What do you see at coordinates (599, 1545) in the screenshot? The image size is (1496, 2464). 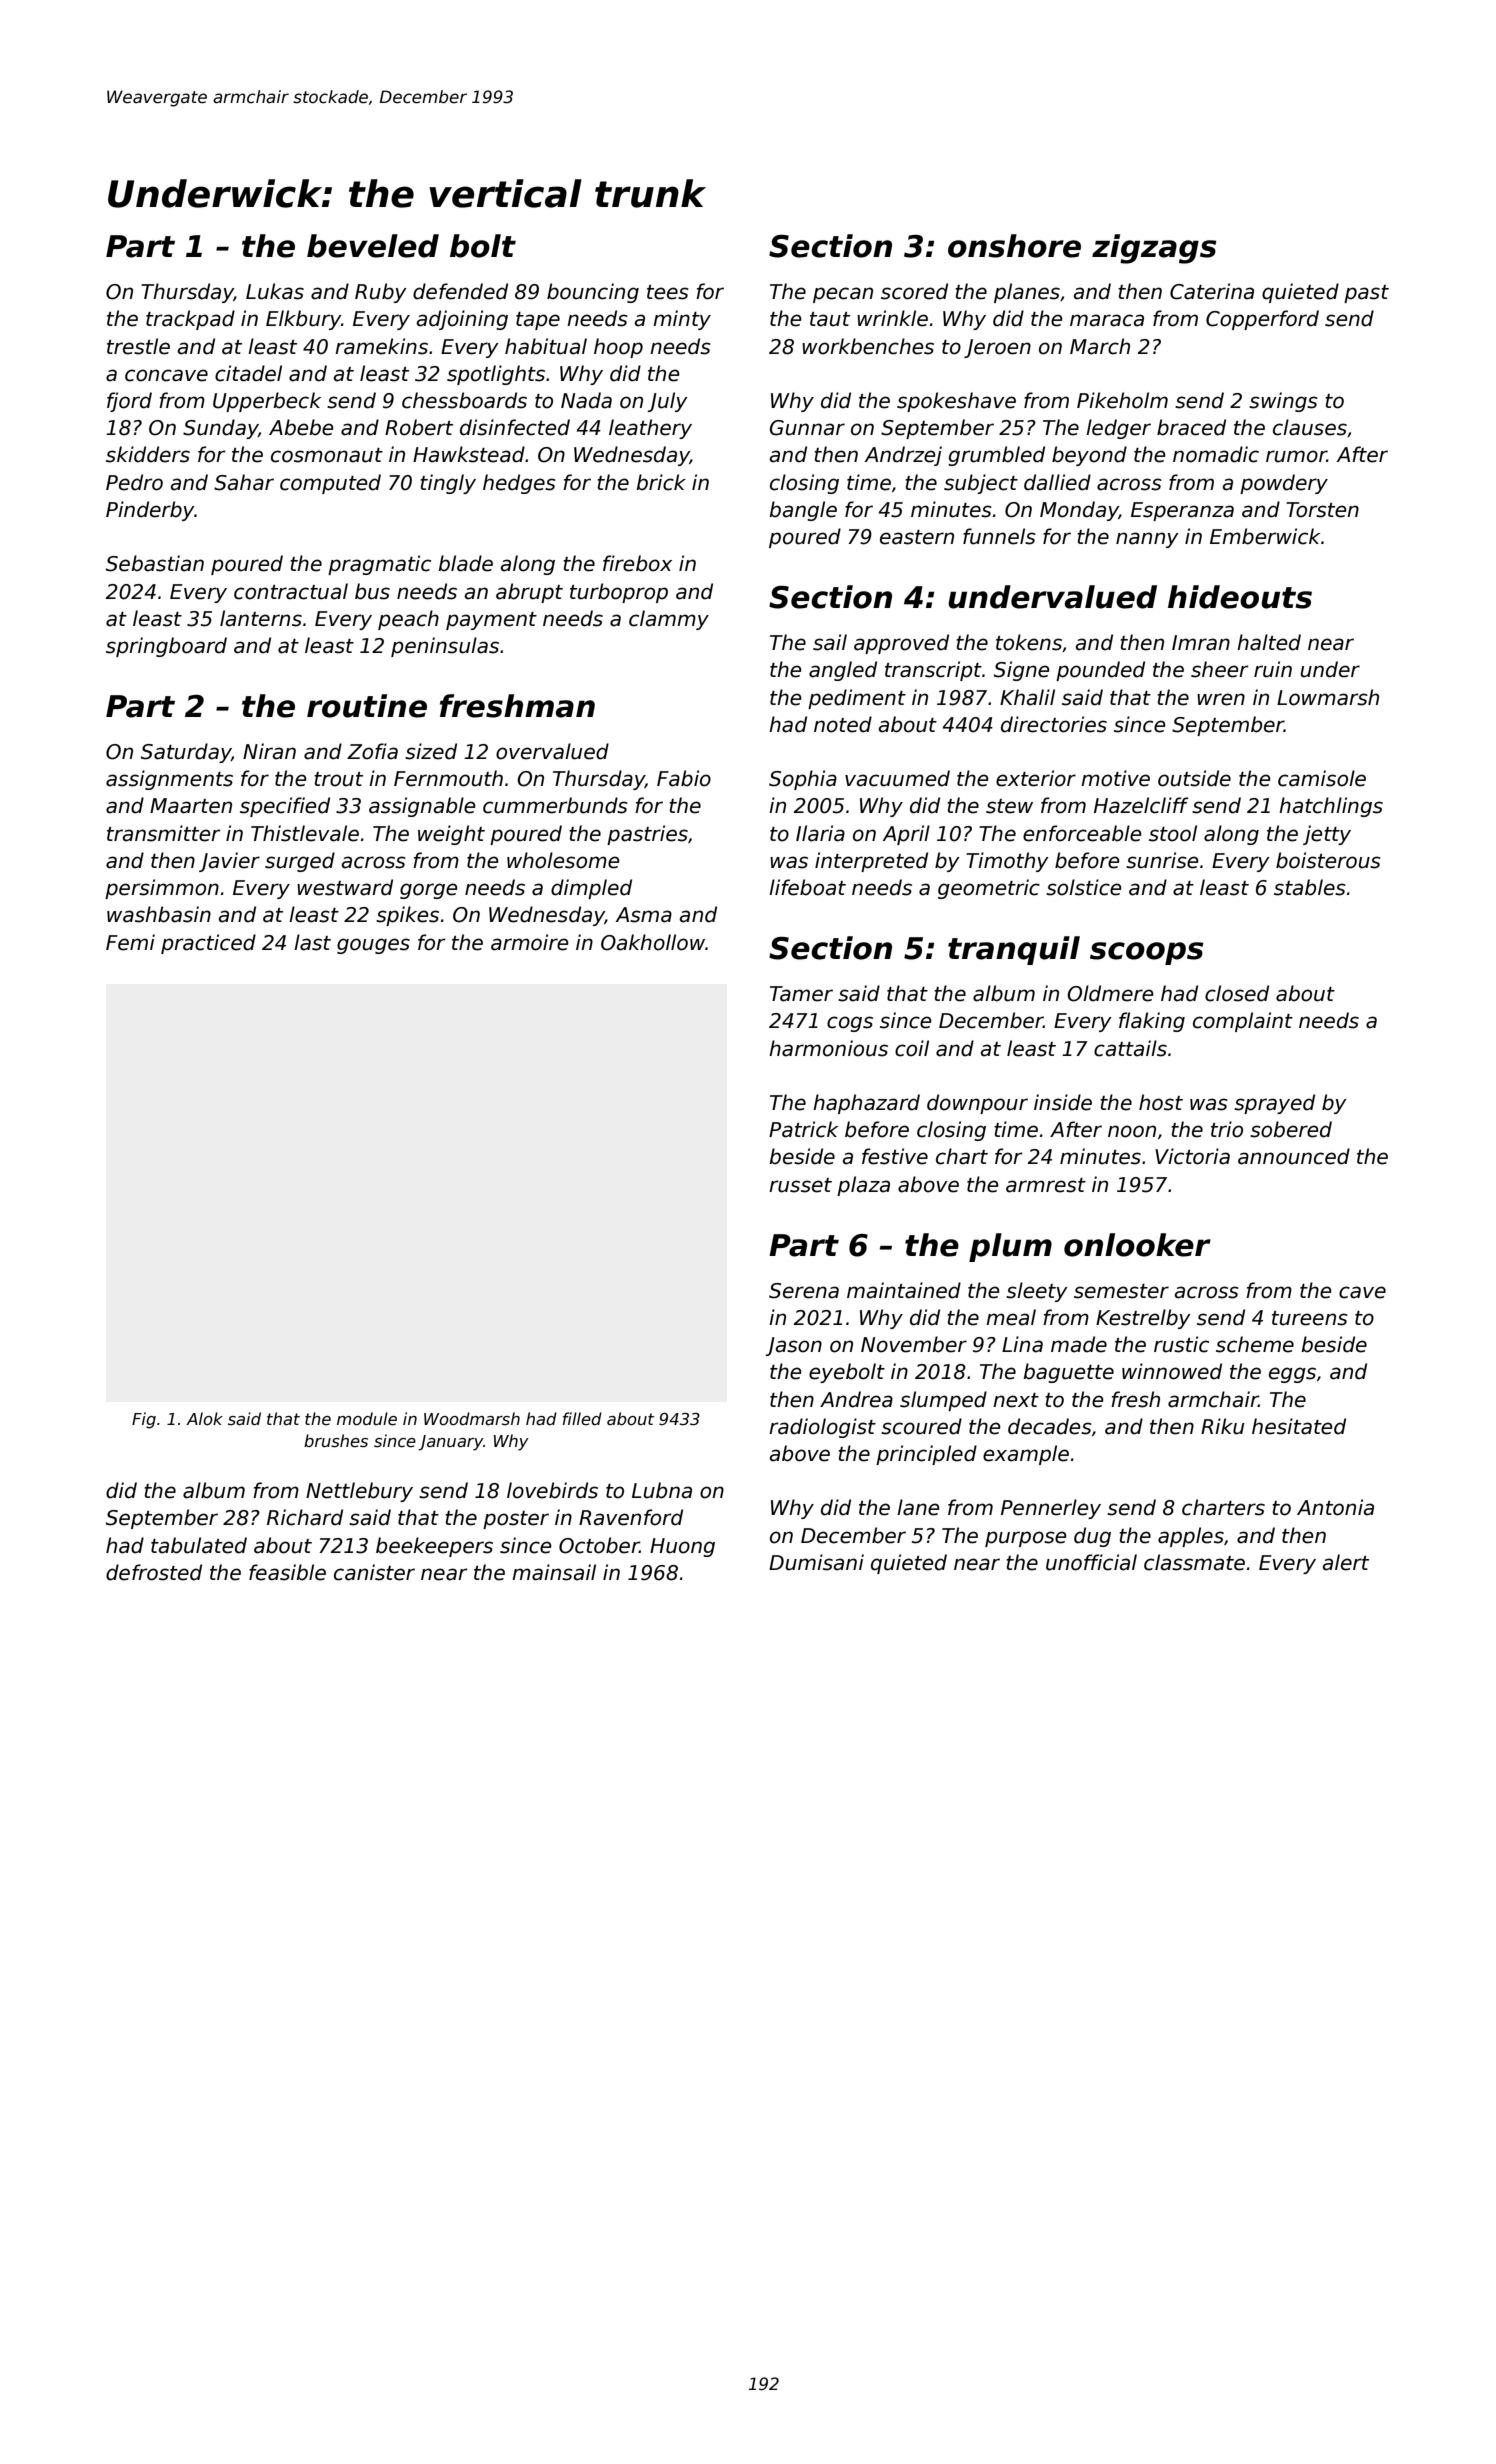 I see `October` at bounding box center [599, 1545].
